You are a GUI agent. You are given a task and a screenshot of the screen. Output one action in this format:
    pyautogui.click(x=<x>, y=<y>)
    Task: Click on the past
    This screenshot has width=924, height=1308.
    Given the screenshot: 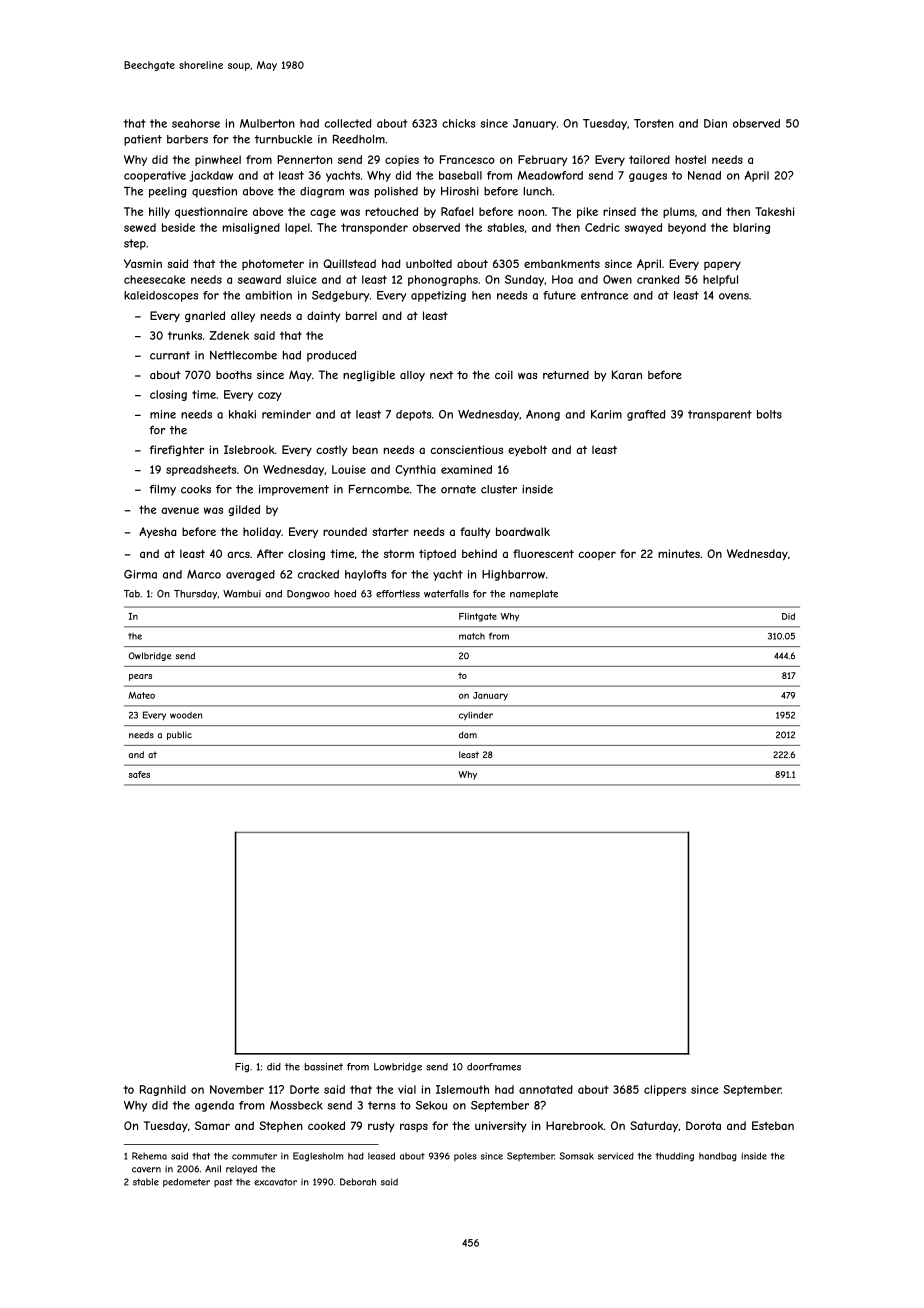 What is the action you would take?
    pyautogui.click(x=223, y=1182)
